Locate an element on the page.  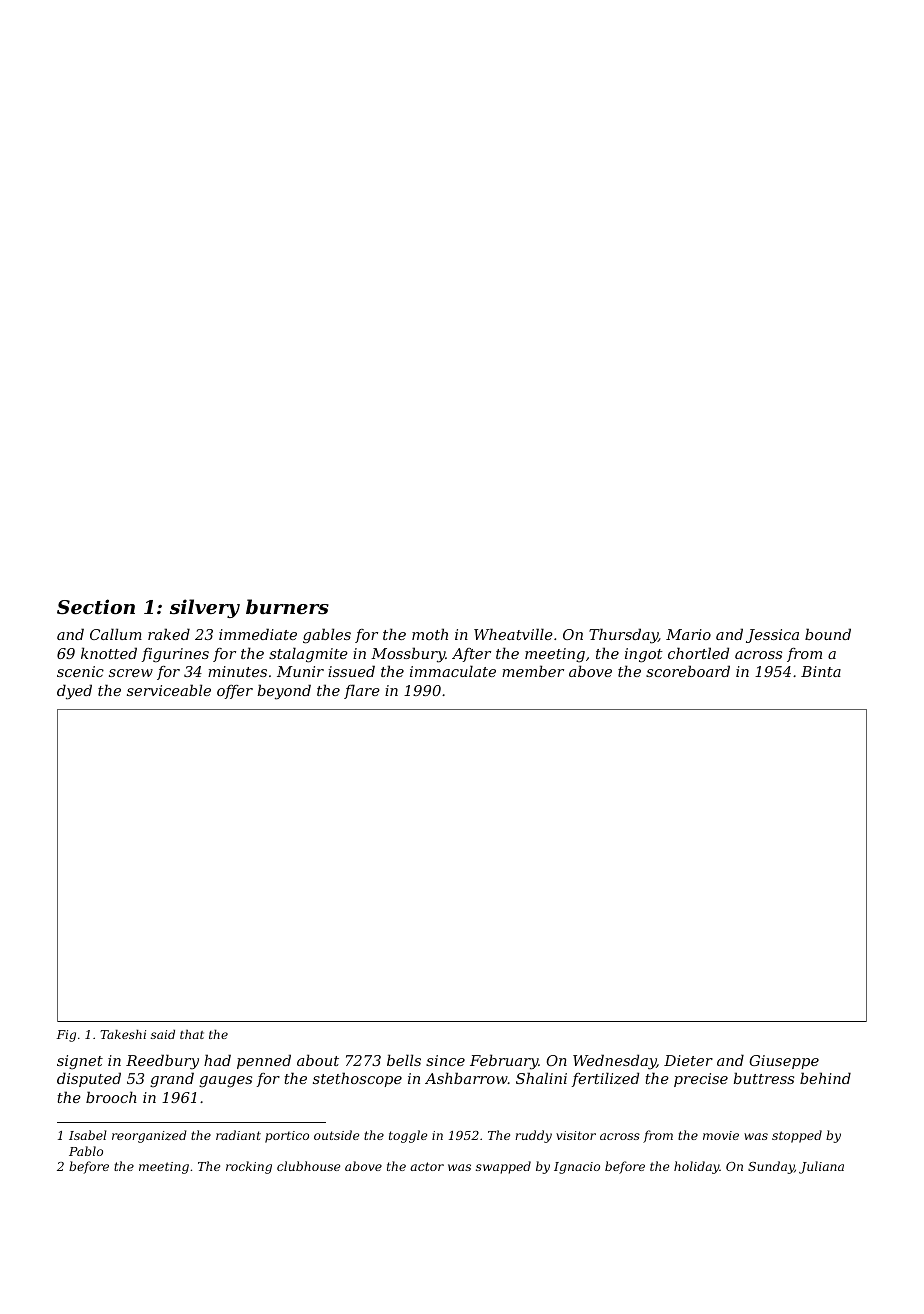
Wednesday is located at coordinates (615, 1062).
